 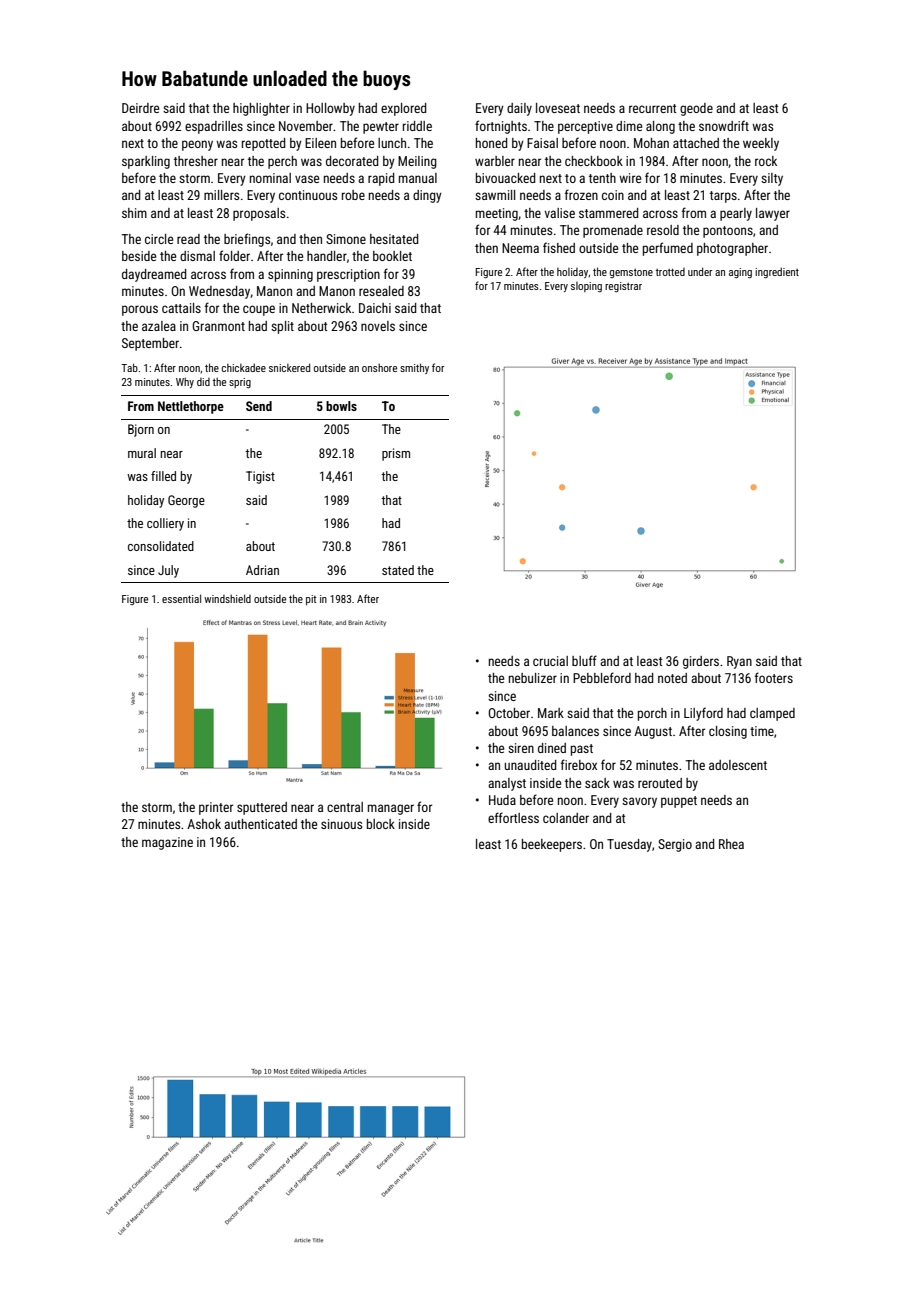 What do you see at coordinates (140, 108) in the screenshot?
I see `Deirdre` at bounding box center [140, 108].
